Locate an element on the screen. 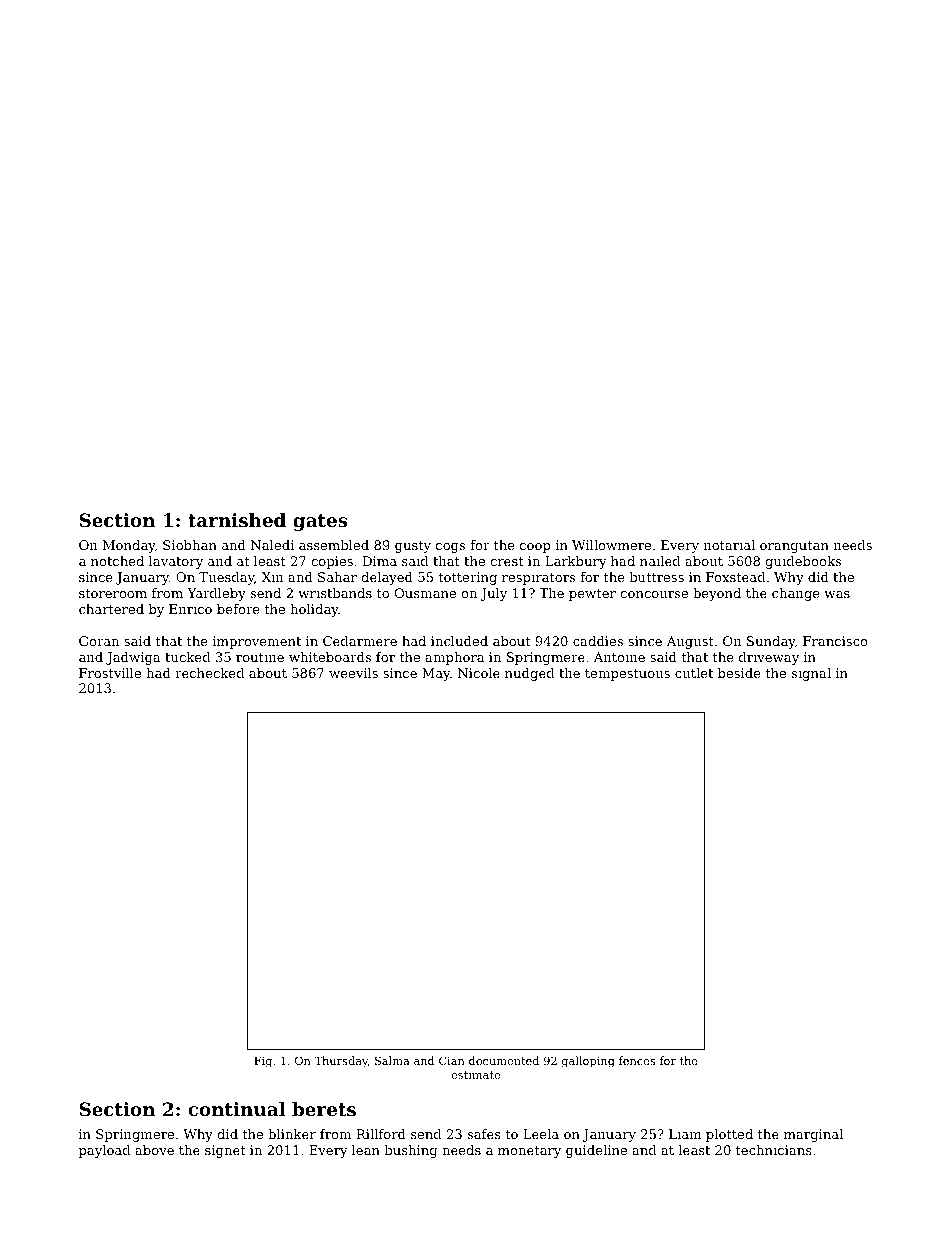 The image size is (952, 1233). Fig is located at coordinates (263, 1062).
